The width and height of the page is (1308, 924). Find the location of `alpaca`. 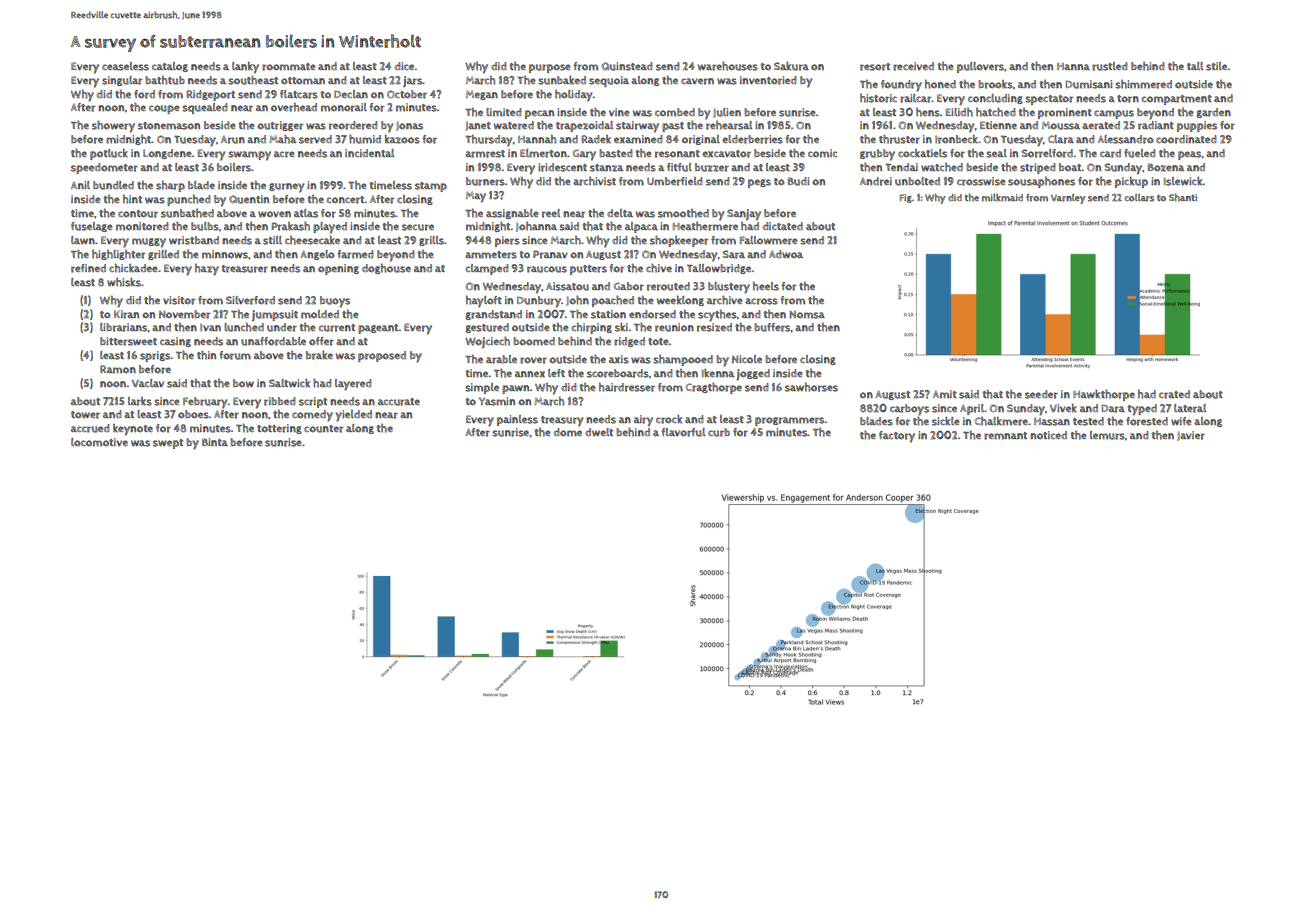

alpaca is located at coordinates (641, 227).
